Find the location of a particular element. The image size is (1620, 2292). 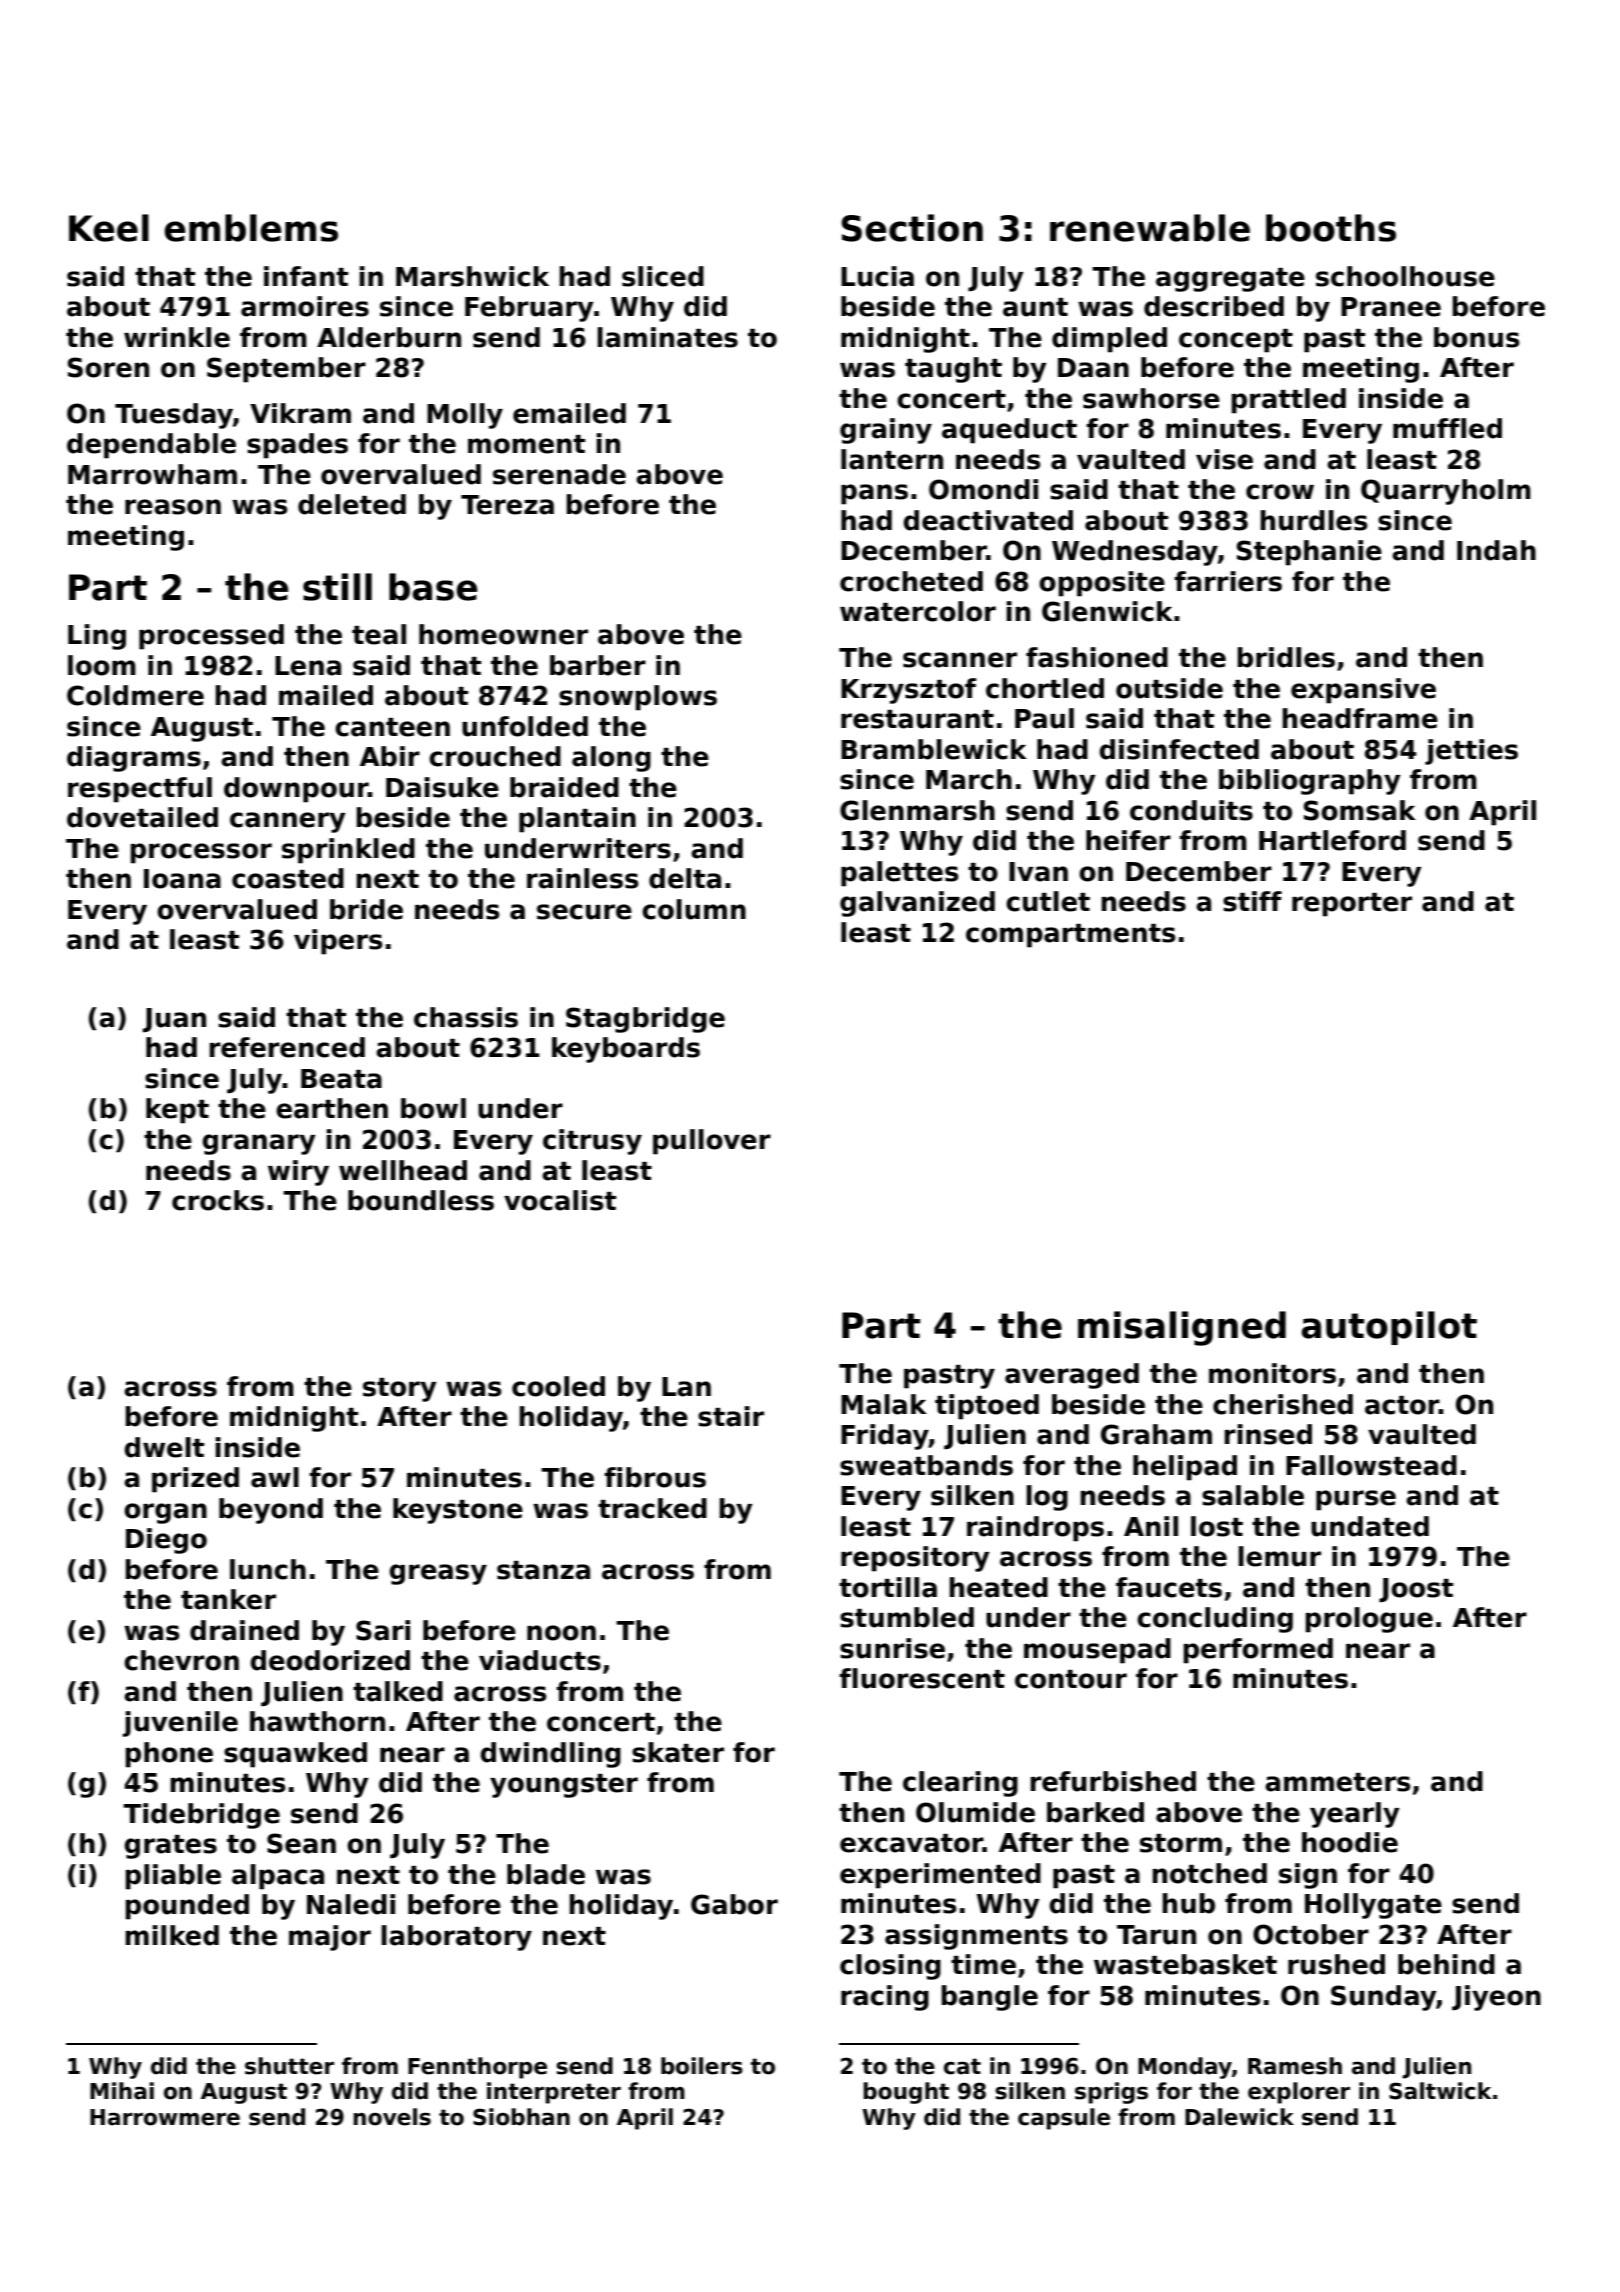

coasted is located at coordinates (288, 878).
